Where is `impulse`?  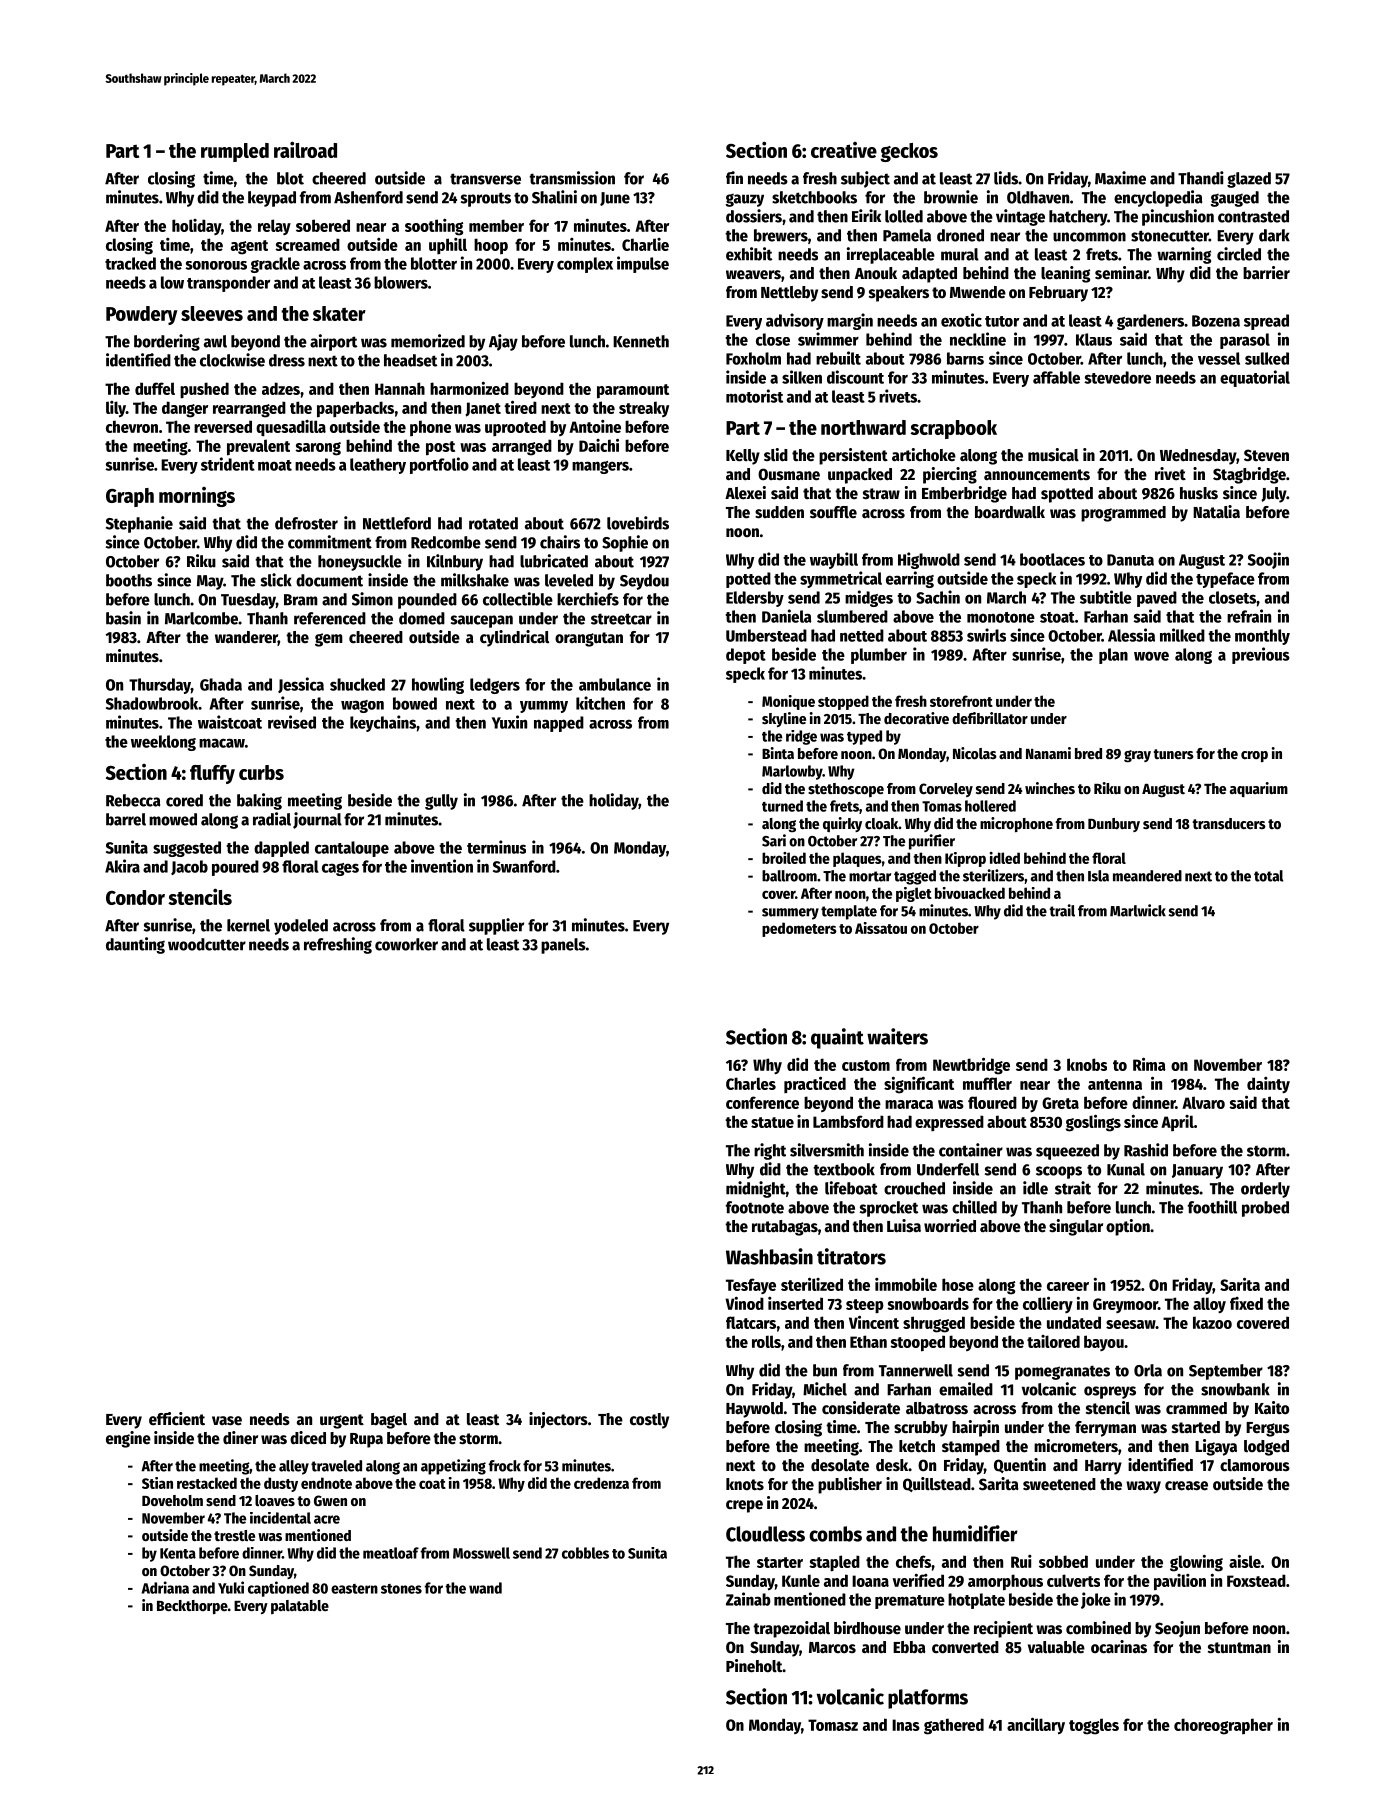
impulse is located at coordinates (643, 264).
